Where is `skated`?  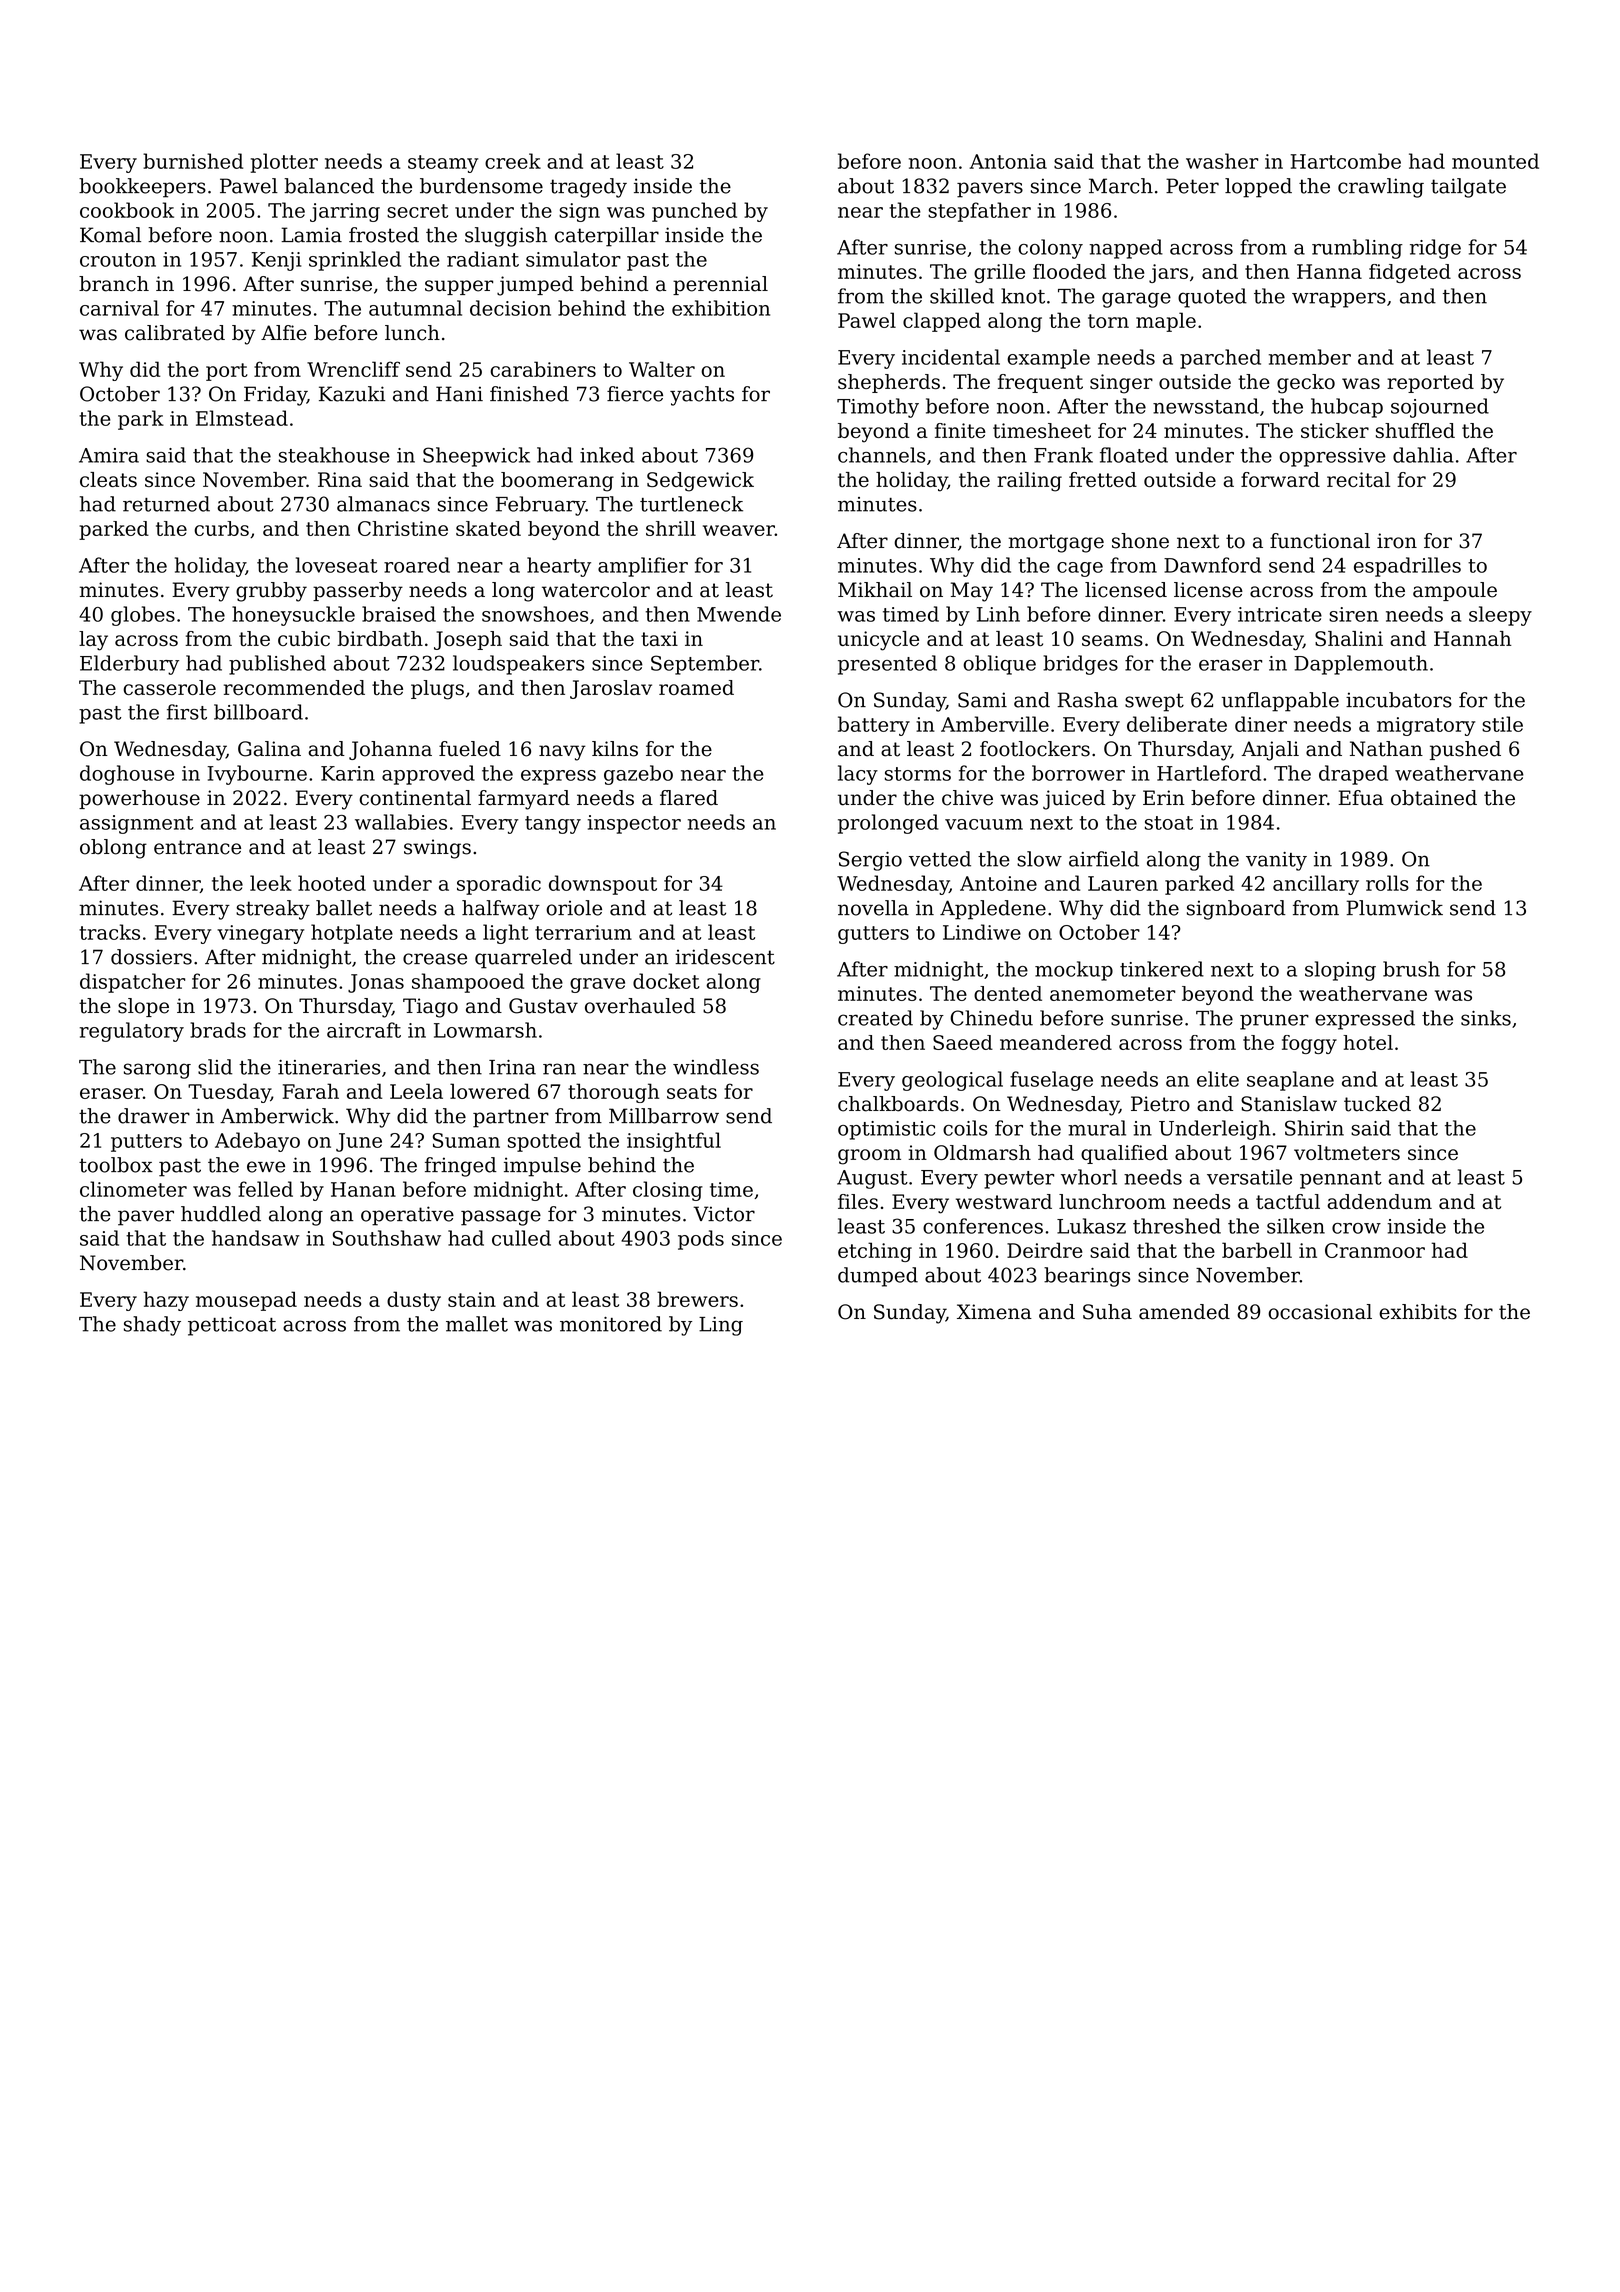
skated is located at coordinates (488, 528).
